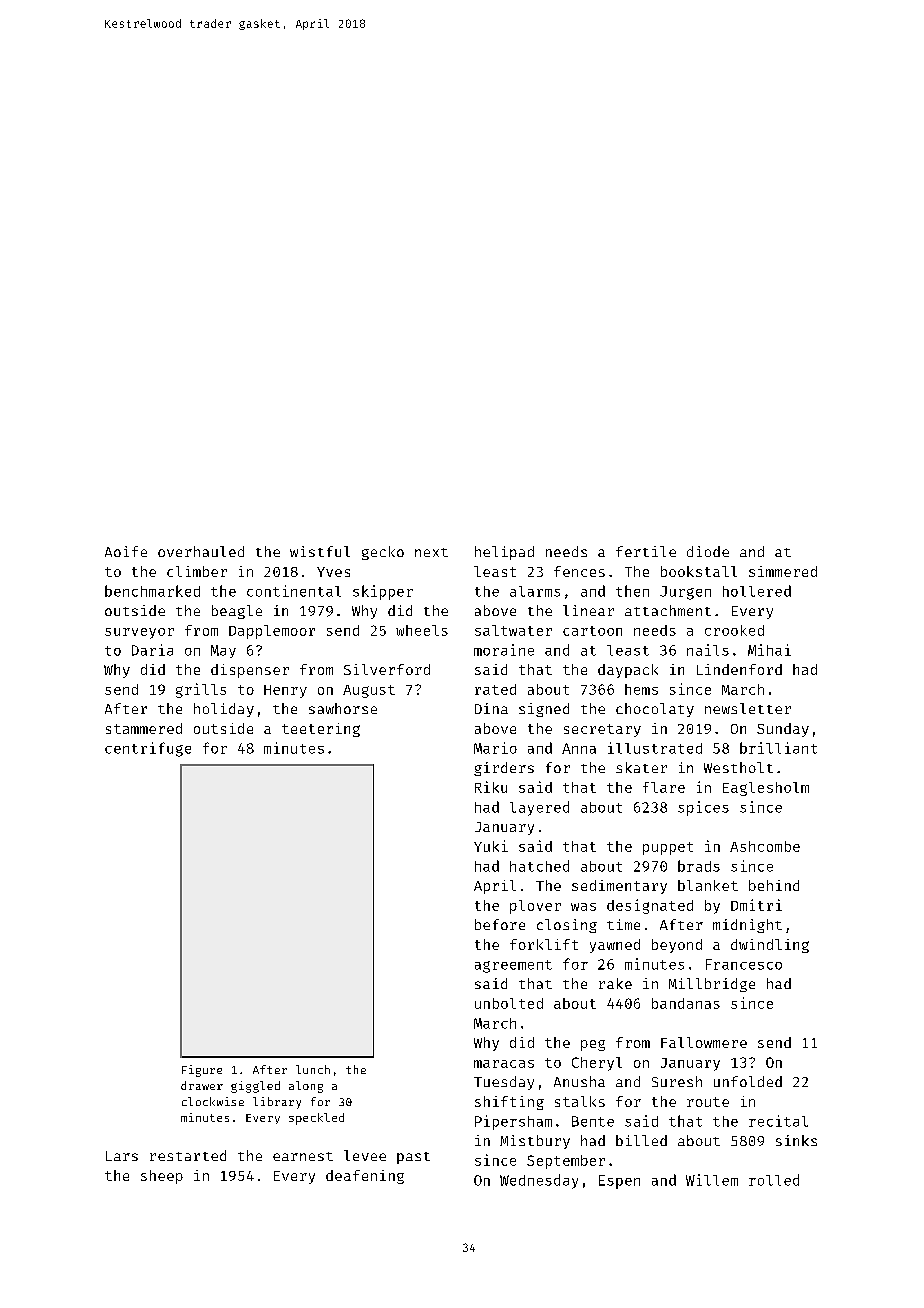 The width and height of the screenshot is (924, 1308). Describe the element at coordinates (738, 767) in the screenshot. I see `Westholt` at that location.
